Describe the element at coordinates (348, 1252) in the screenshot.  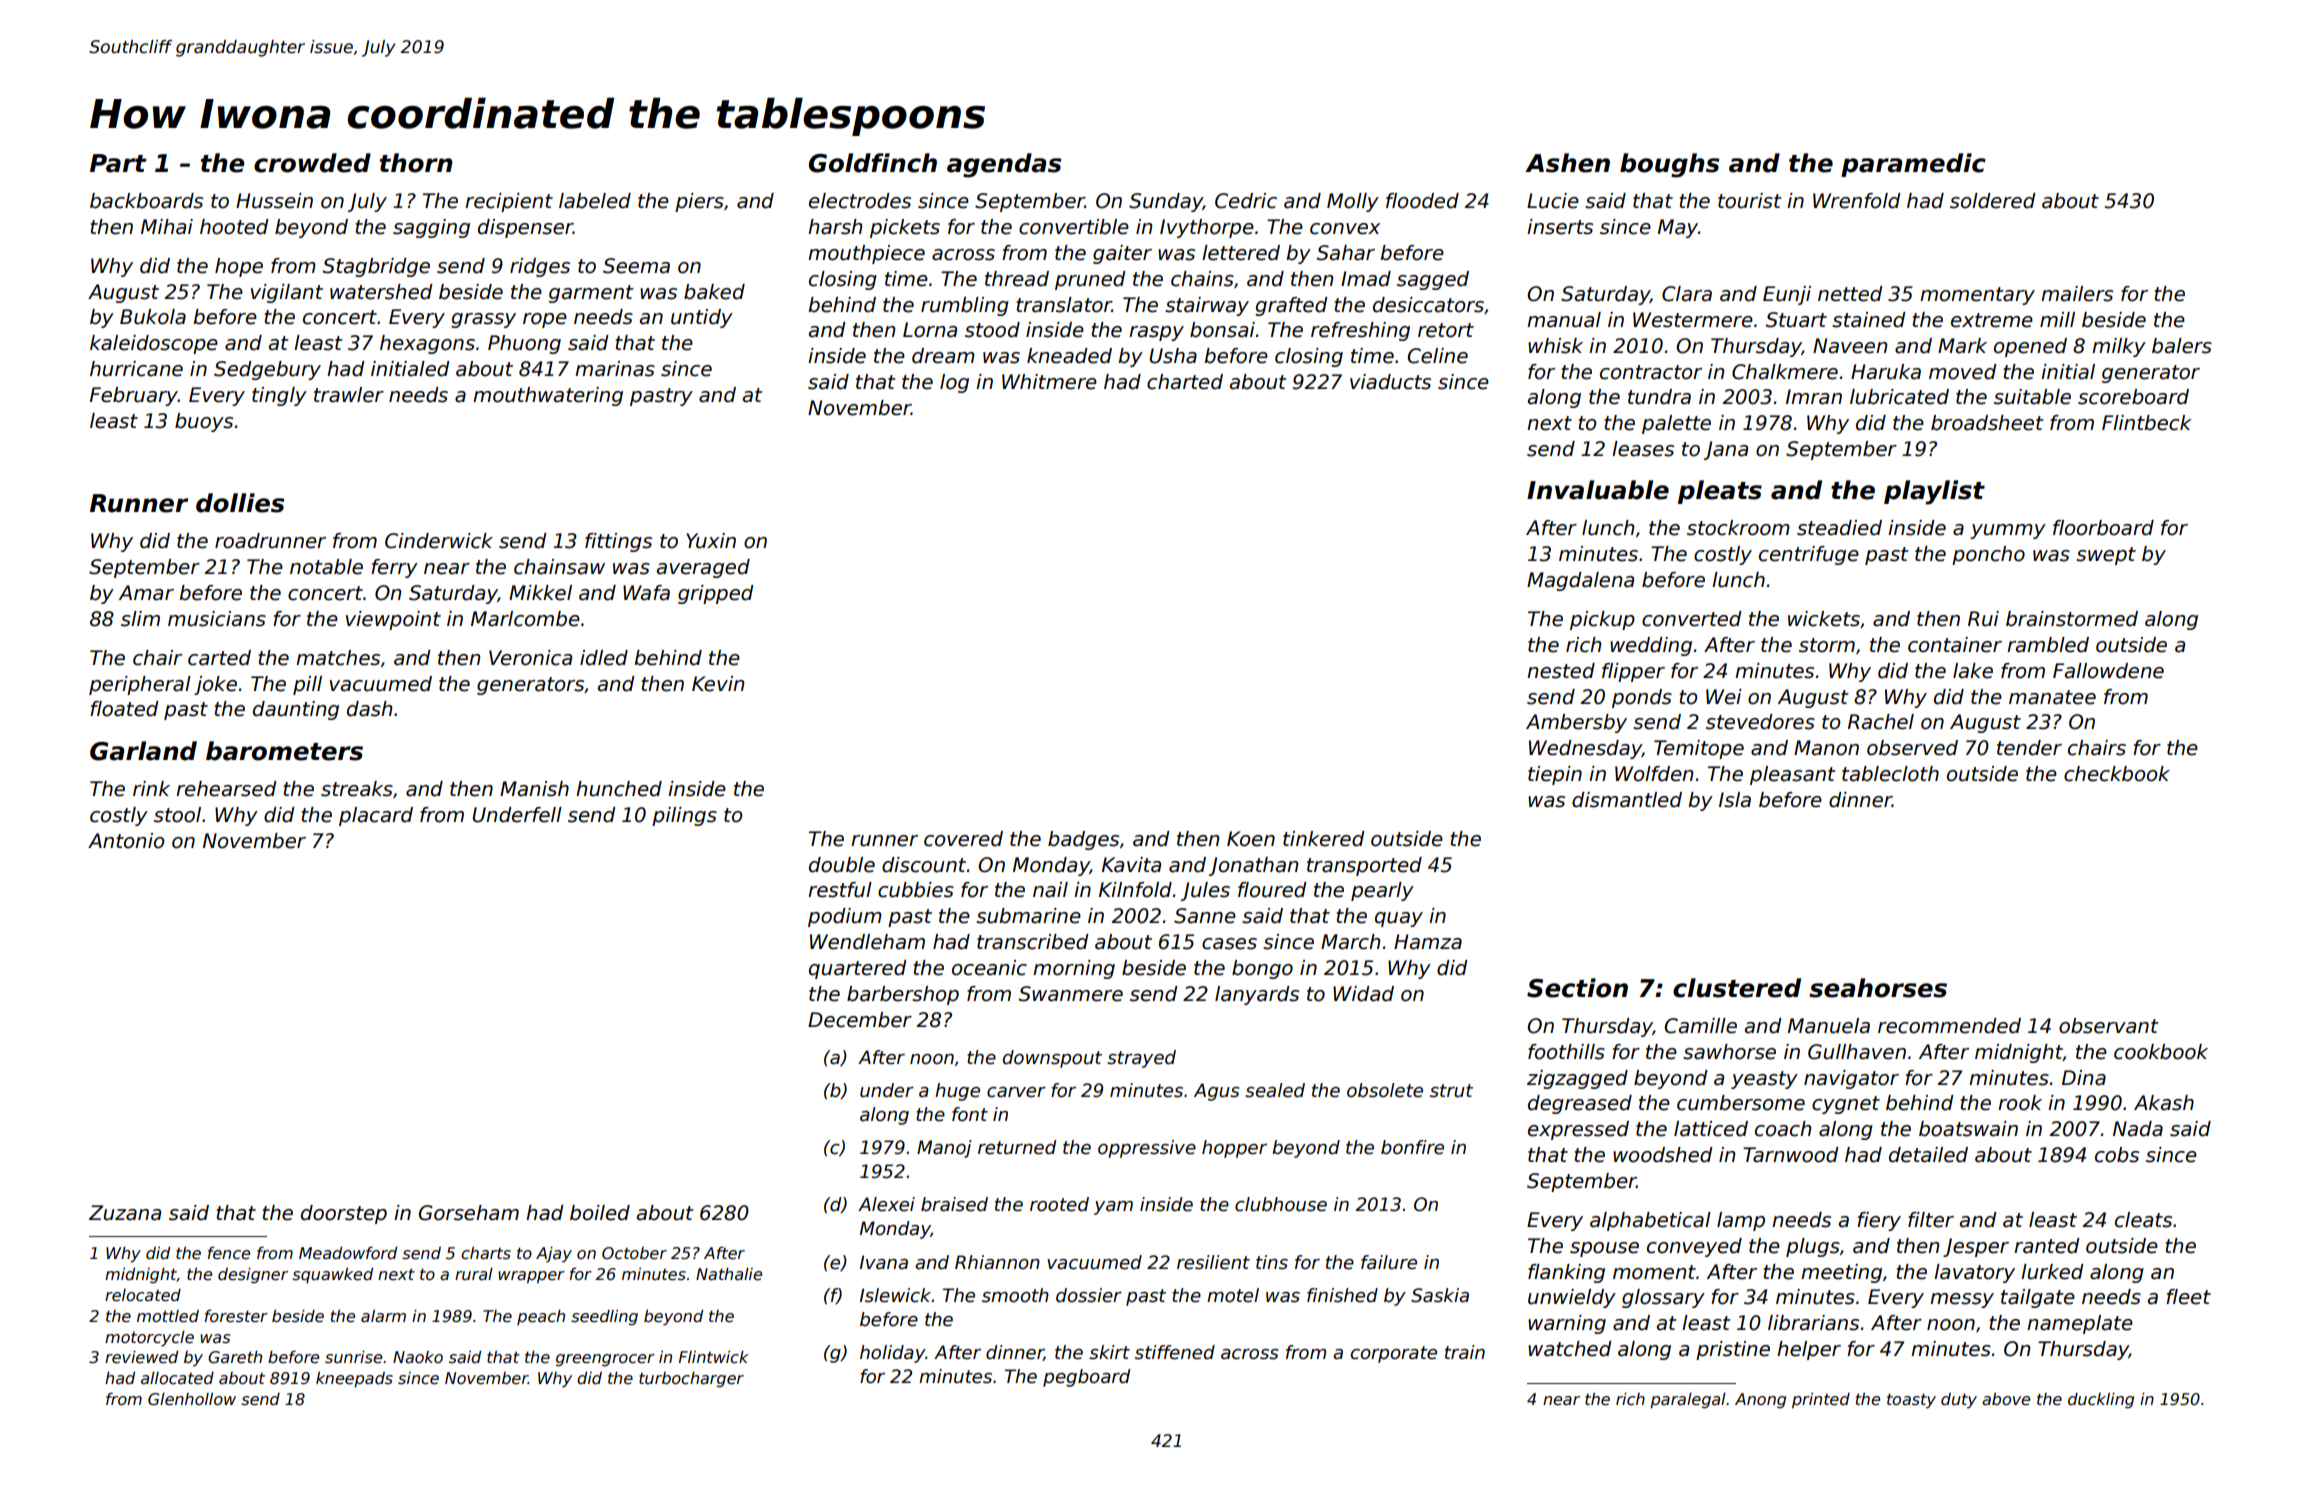
I see `Meadowford` at that location.
